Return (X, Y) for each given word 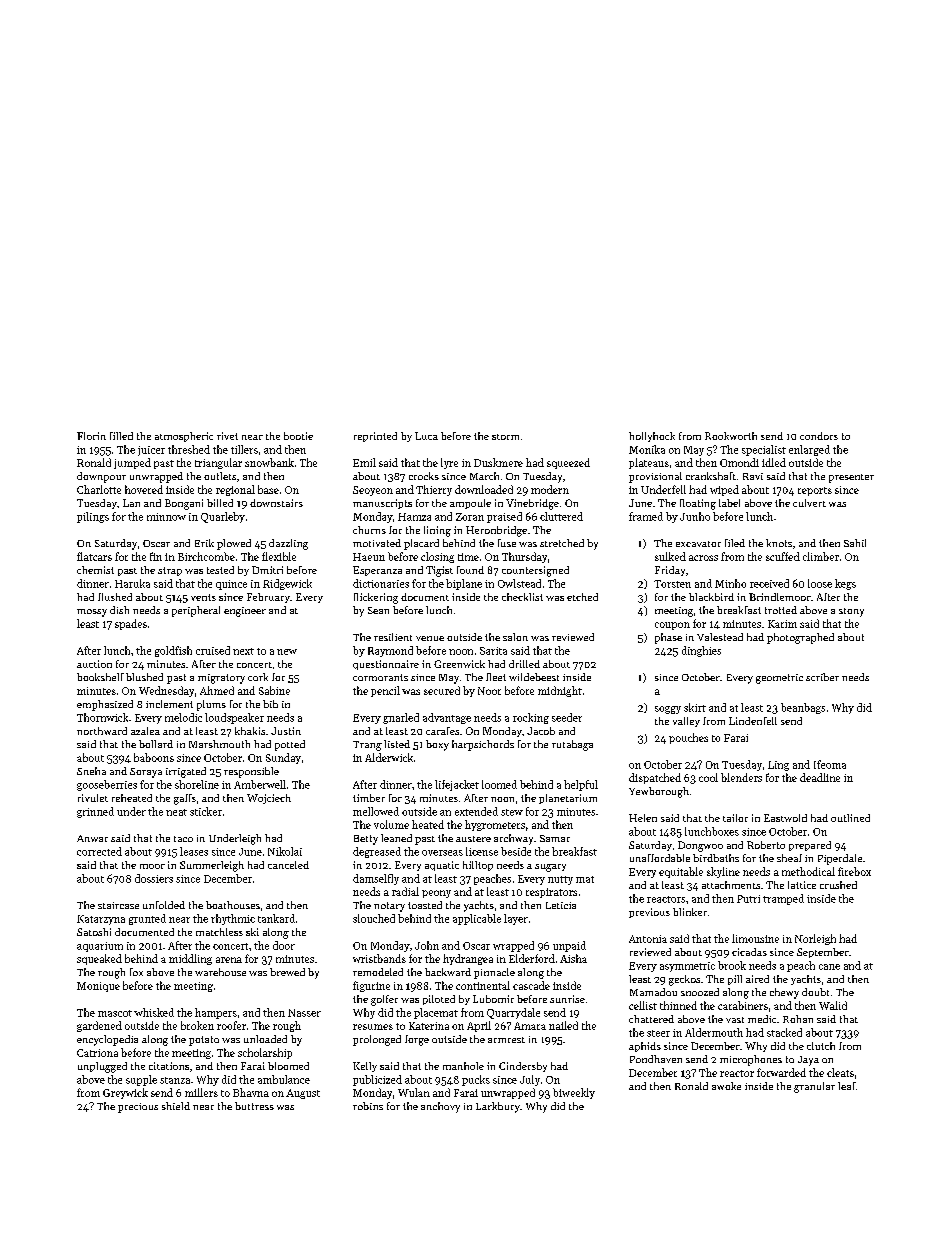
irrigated (186, 772)
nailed (563, 1025)
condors (819, 436)
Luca (426, 436)
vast (735, 1020)
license (482, 851)
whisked (154, 1012)
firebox (854, 871)
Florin (91, 436)
